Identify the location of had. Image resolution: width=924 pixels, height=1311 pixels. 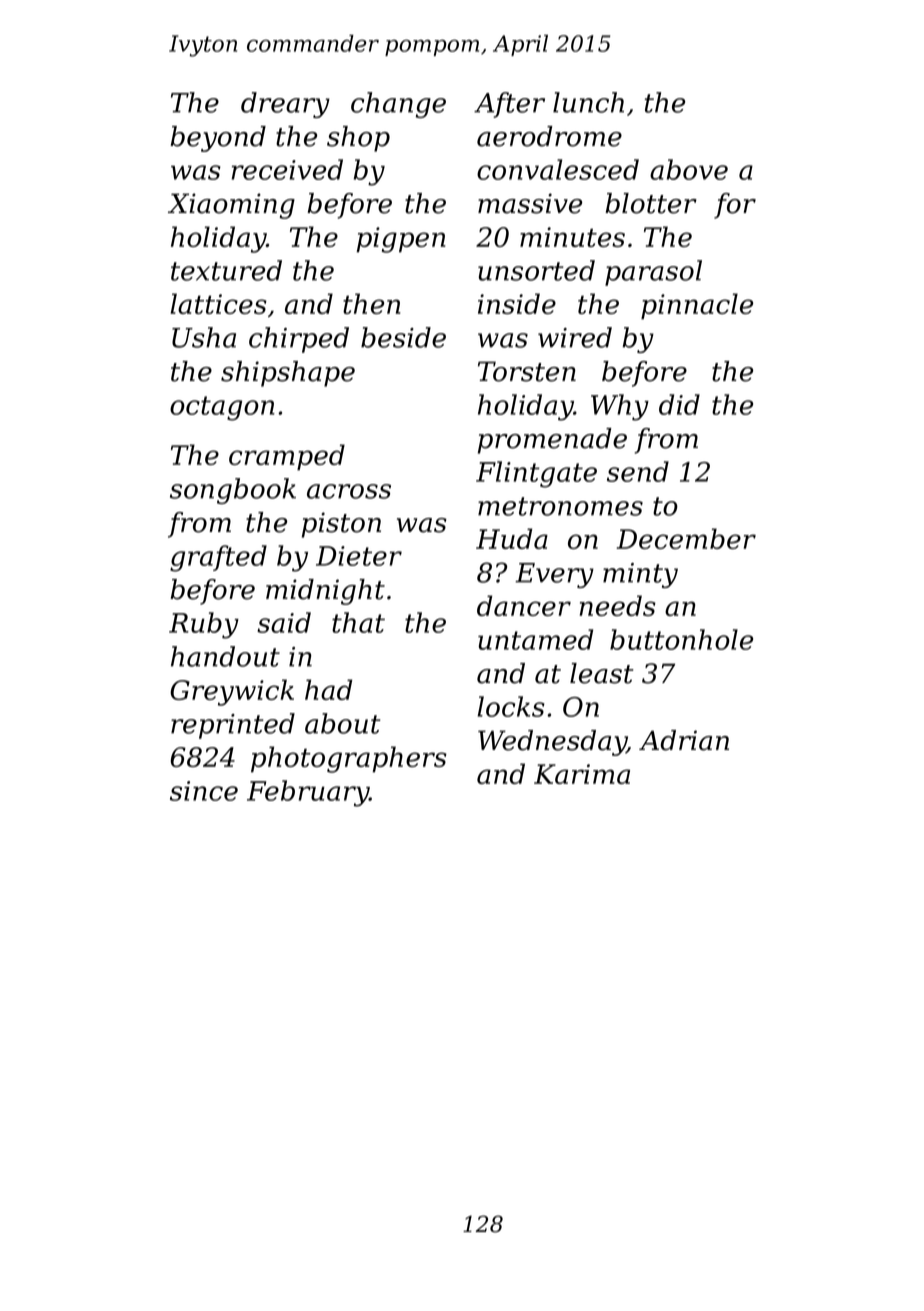
(328, 689).
